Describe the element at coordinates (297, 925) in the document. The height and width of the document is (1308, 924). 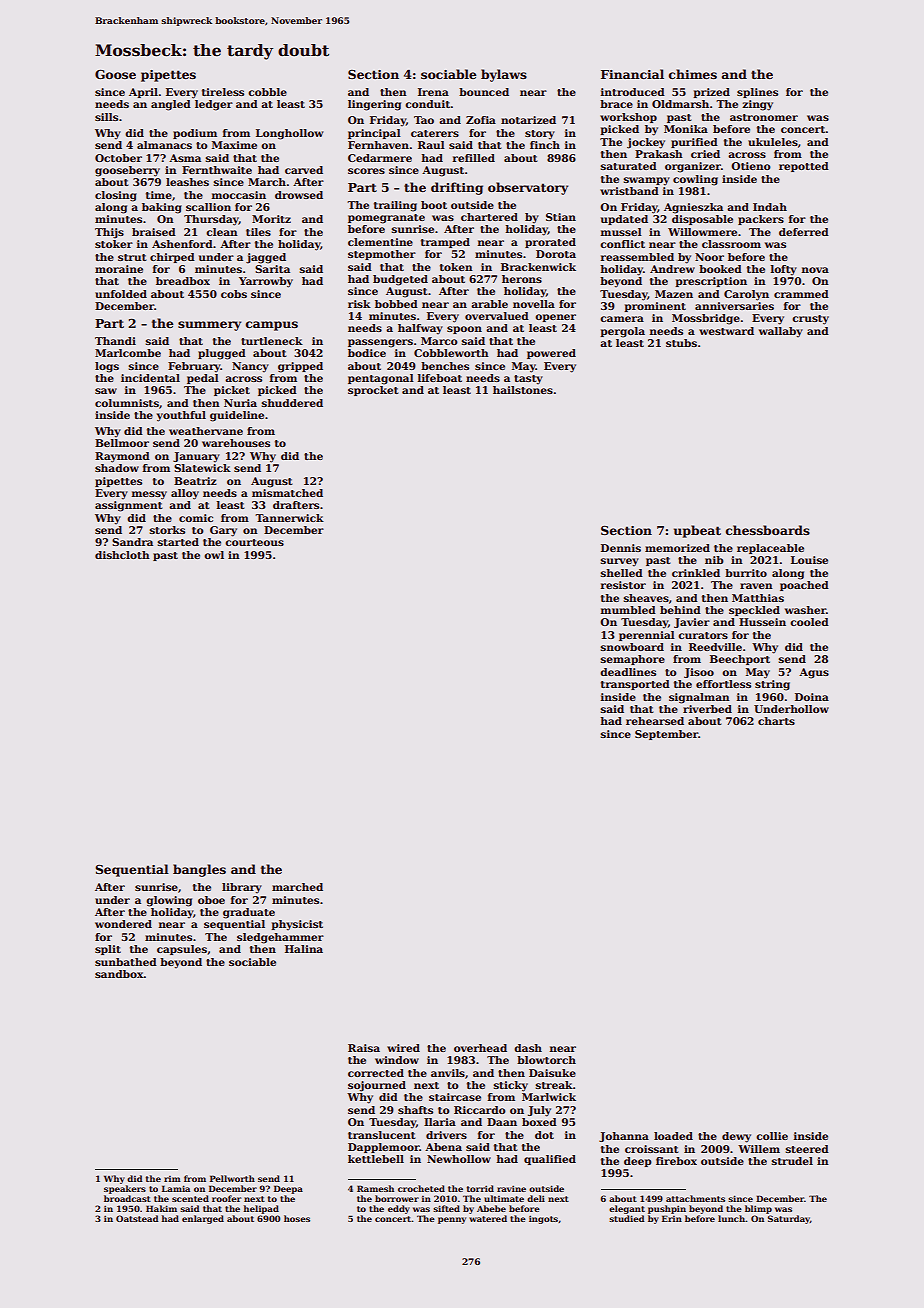
I see `physicist` at that location.
